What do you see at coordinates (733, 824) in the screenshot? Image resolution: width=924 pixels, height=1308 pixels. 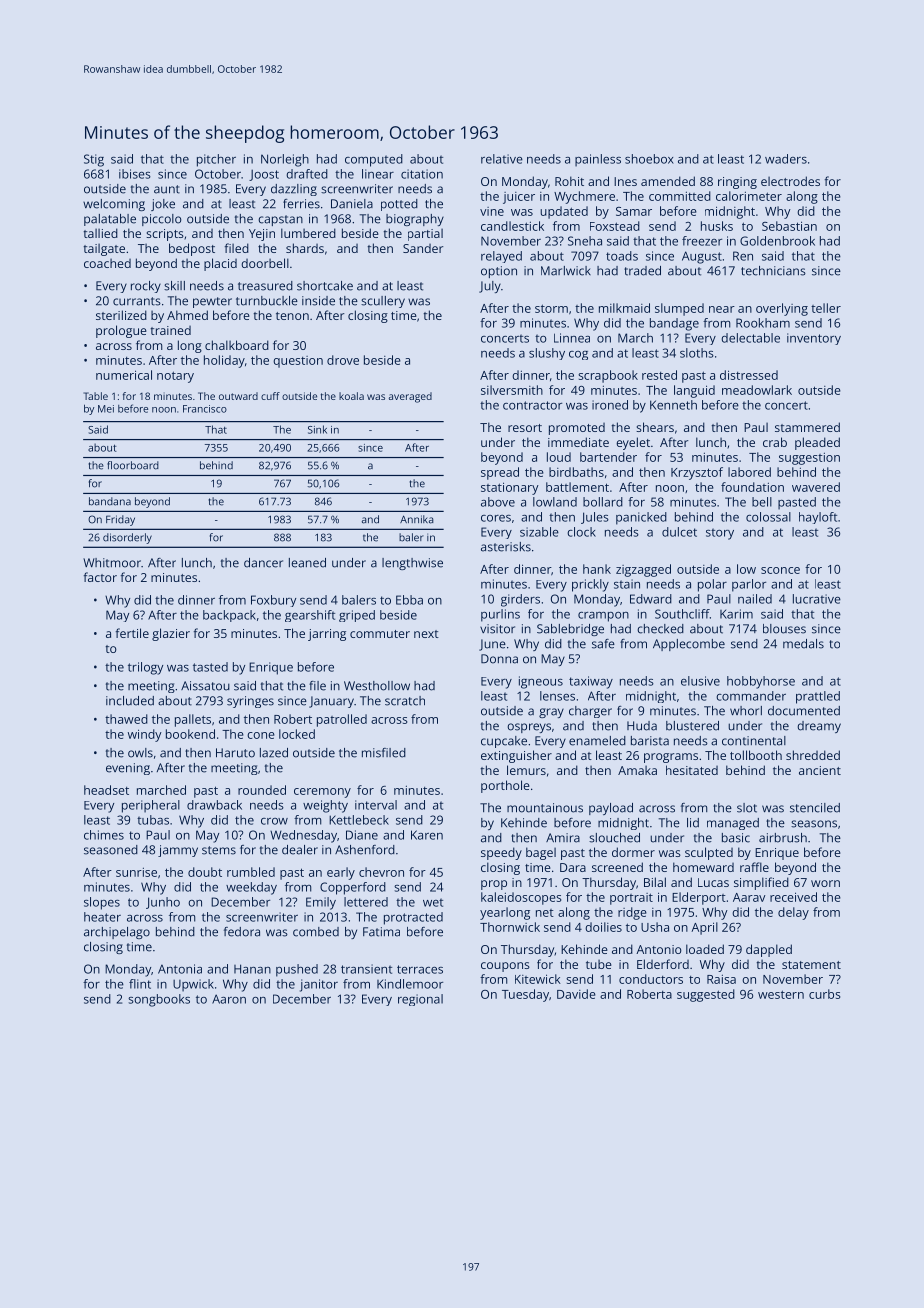 I see `managed` at bounding box center [733, 824].
